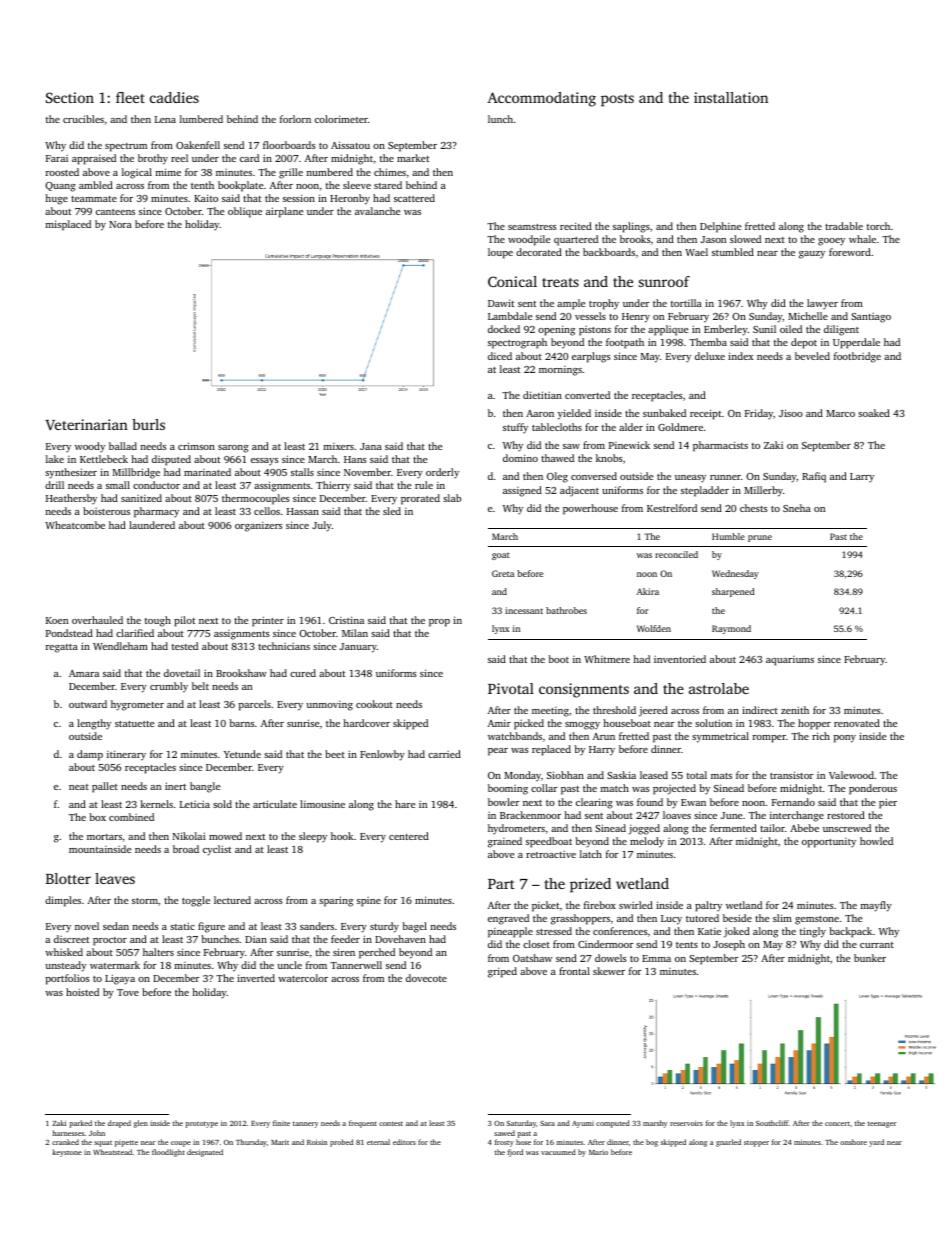 The image size is (952, 1233). Describe the element at coordinates (84, 673) in the screenshot. I see `Amara` at that location.
